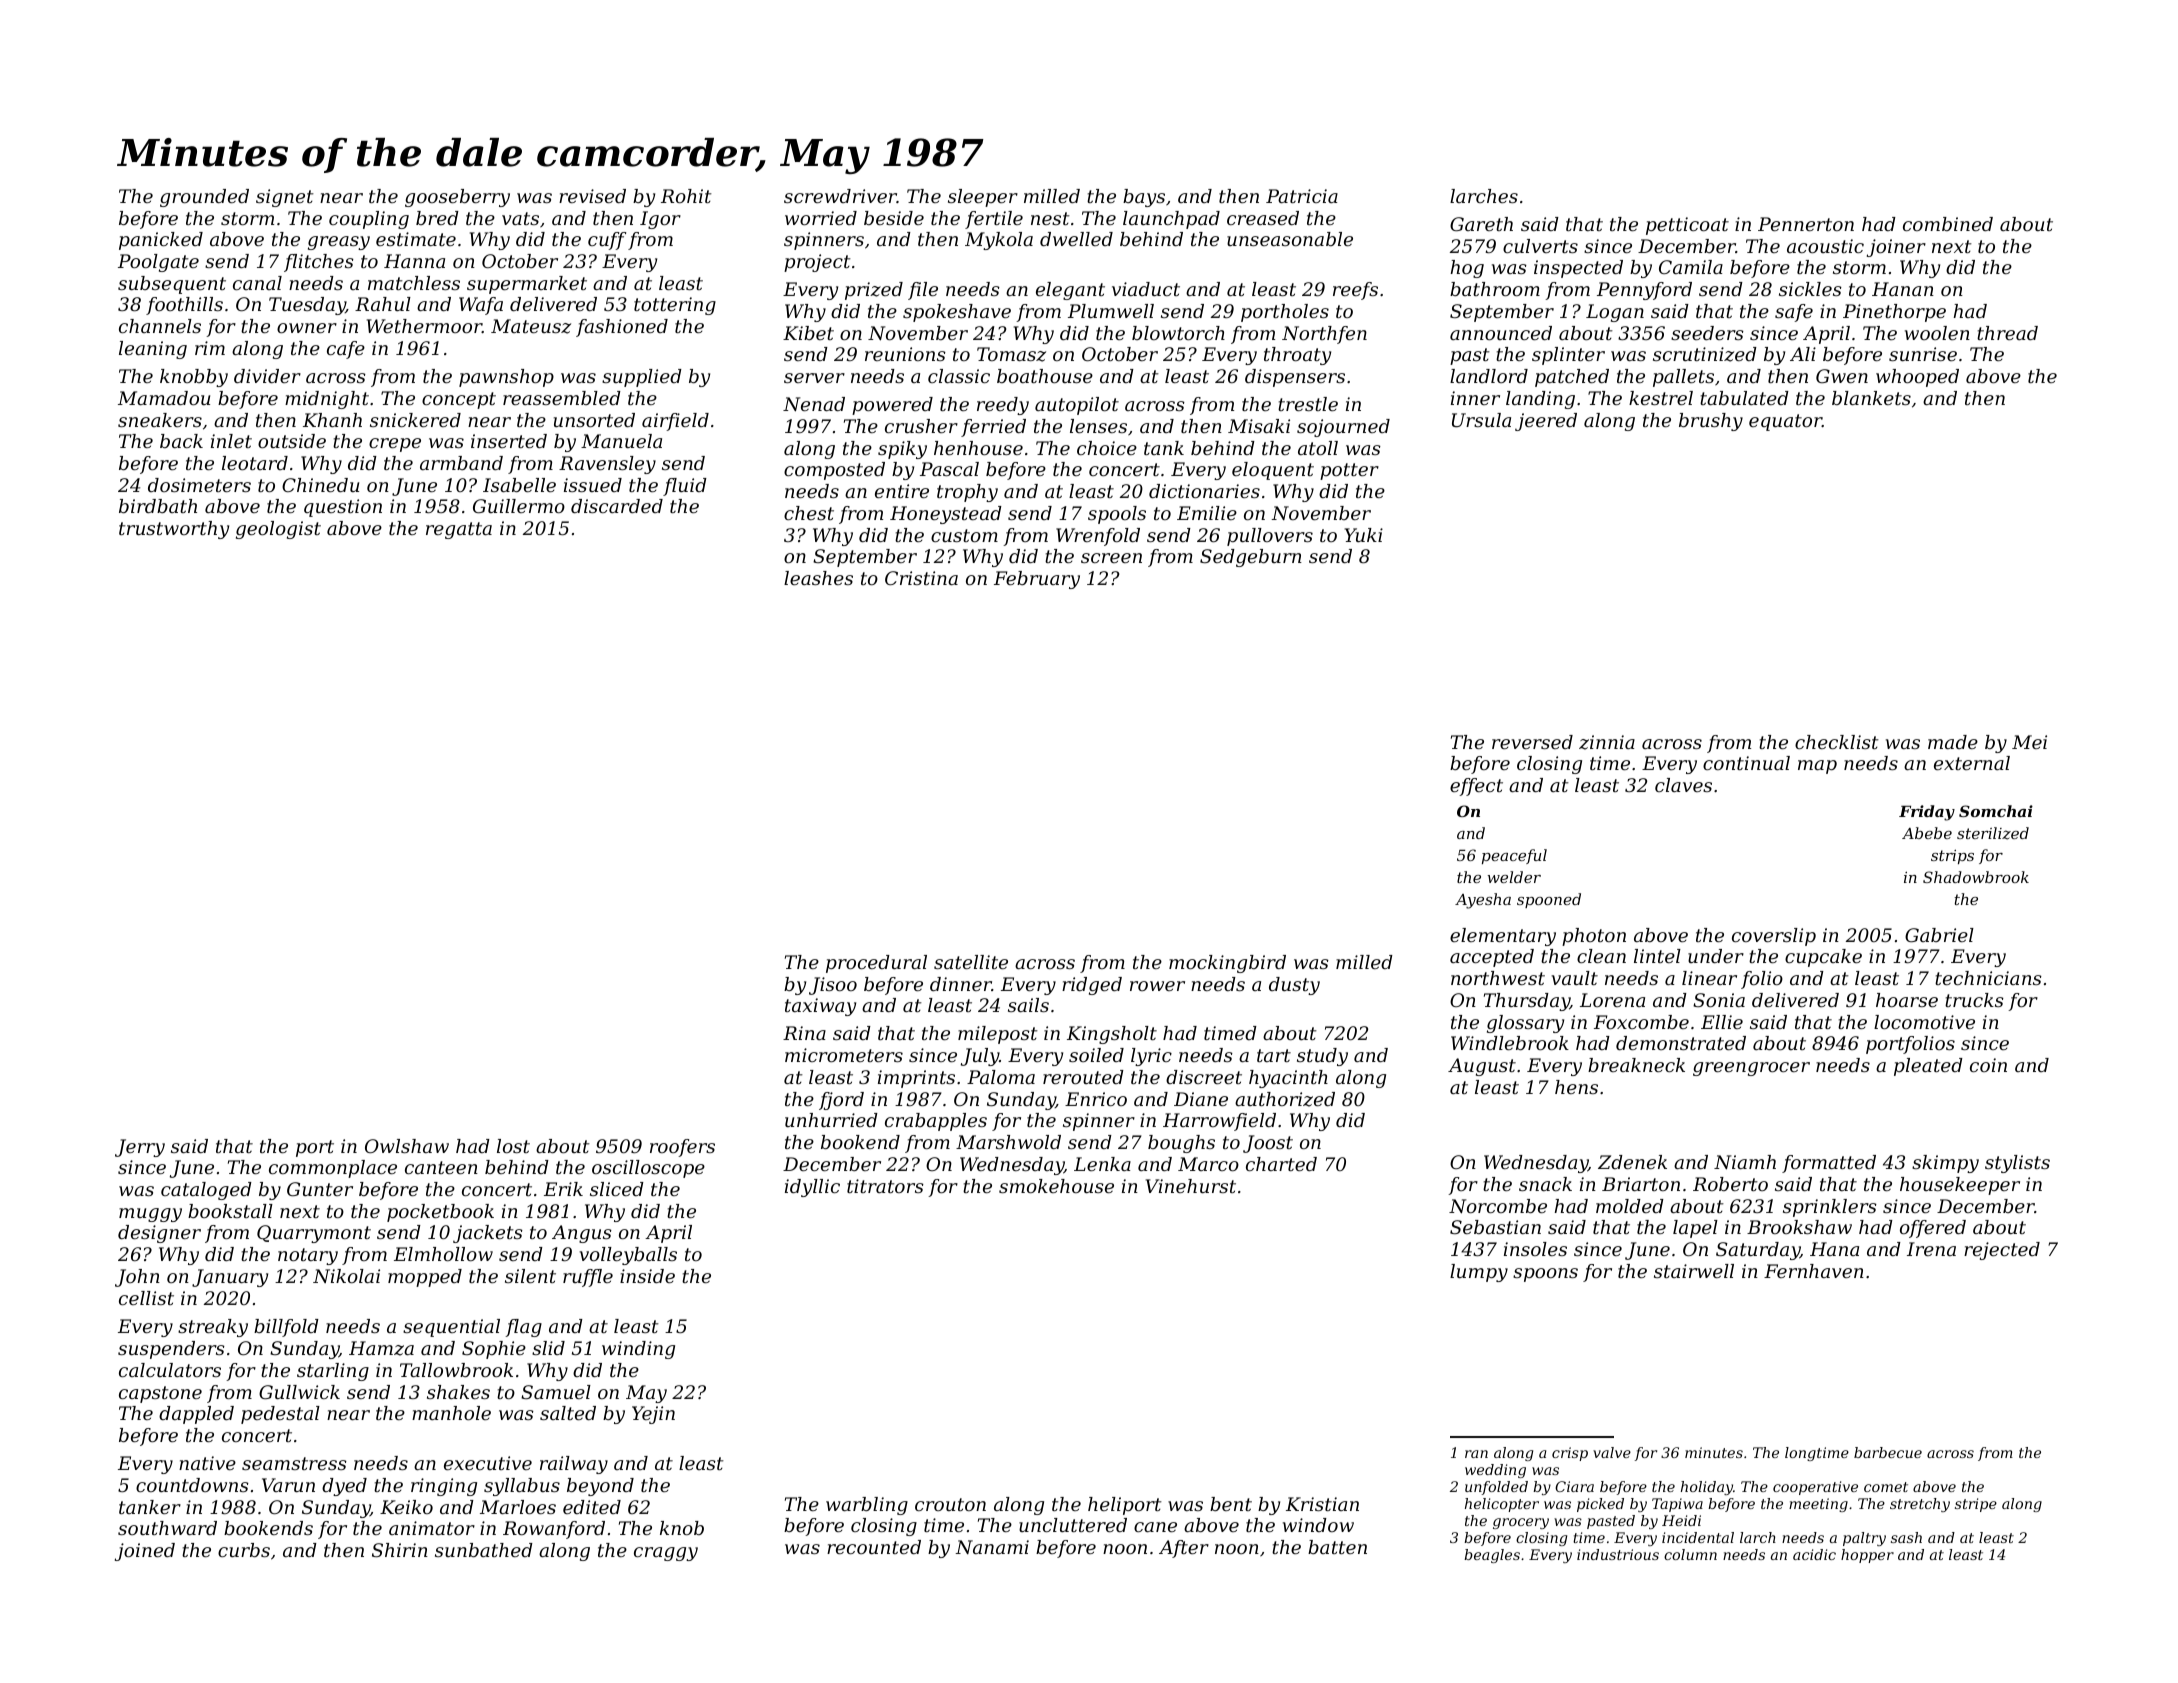  I want to click on geologist, so click(278, 530).
